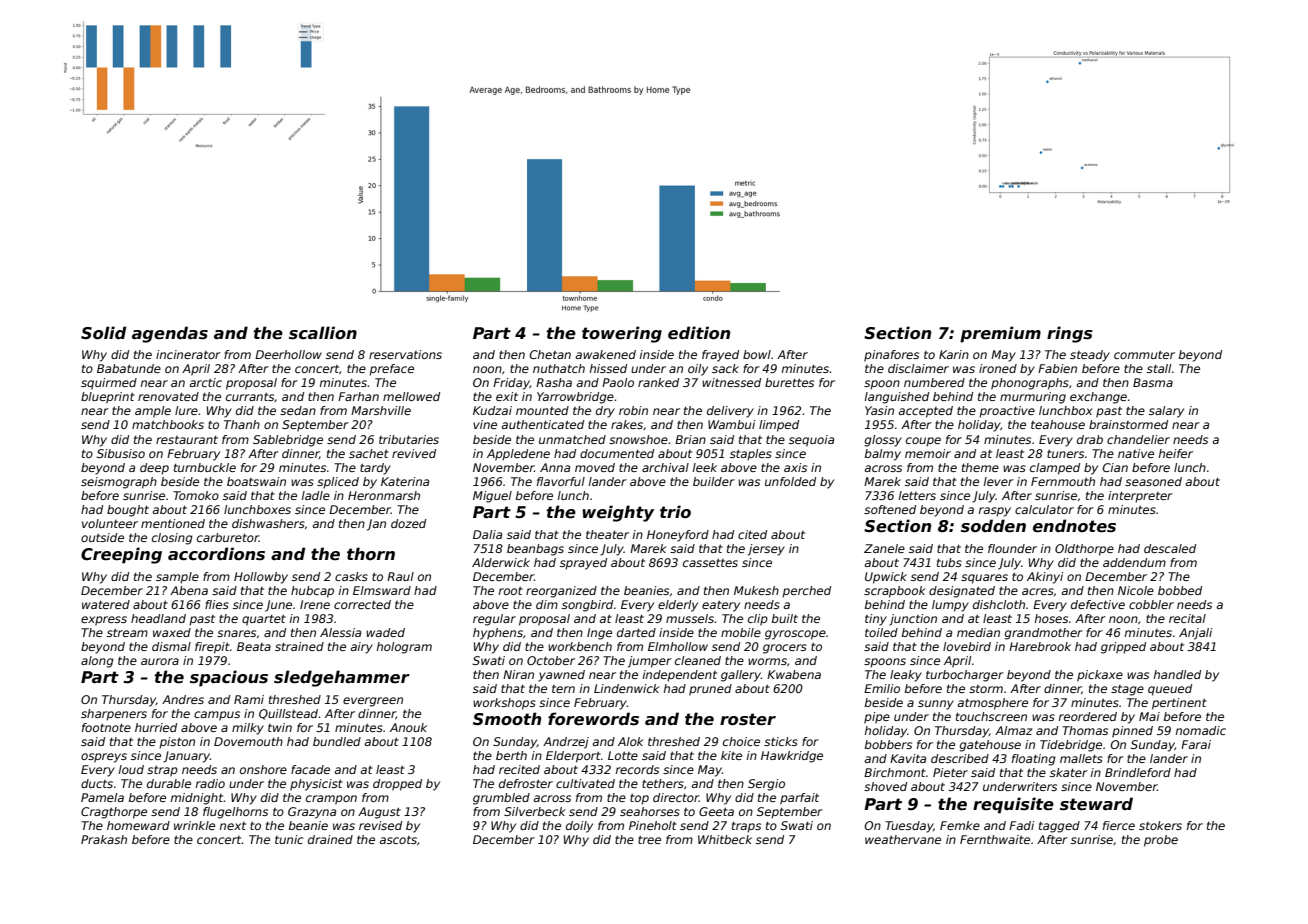 This screenshot has height=924, width=1308. Describe the element at coordinates (338, 483) in the screenshot. I see `spliced` at that location.
